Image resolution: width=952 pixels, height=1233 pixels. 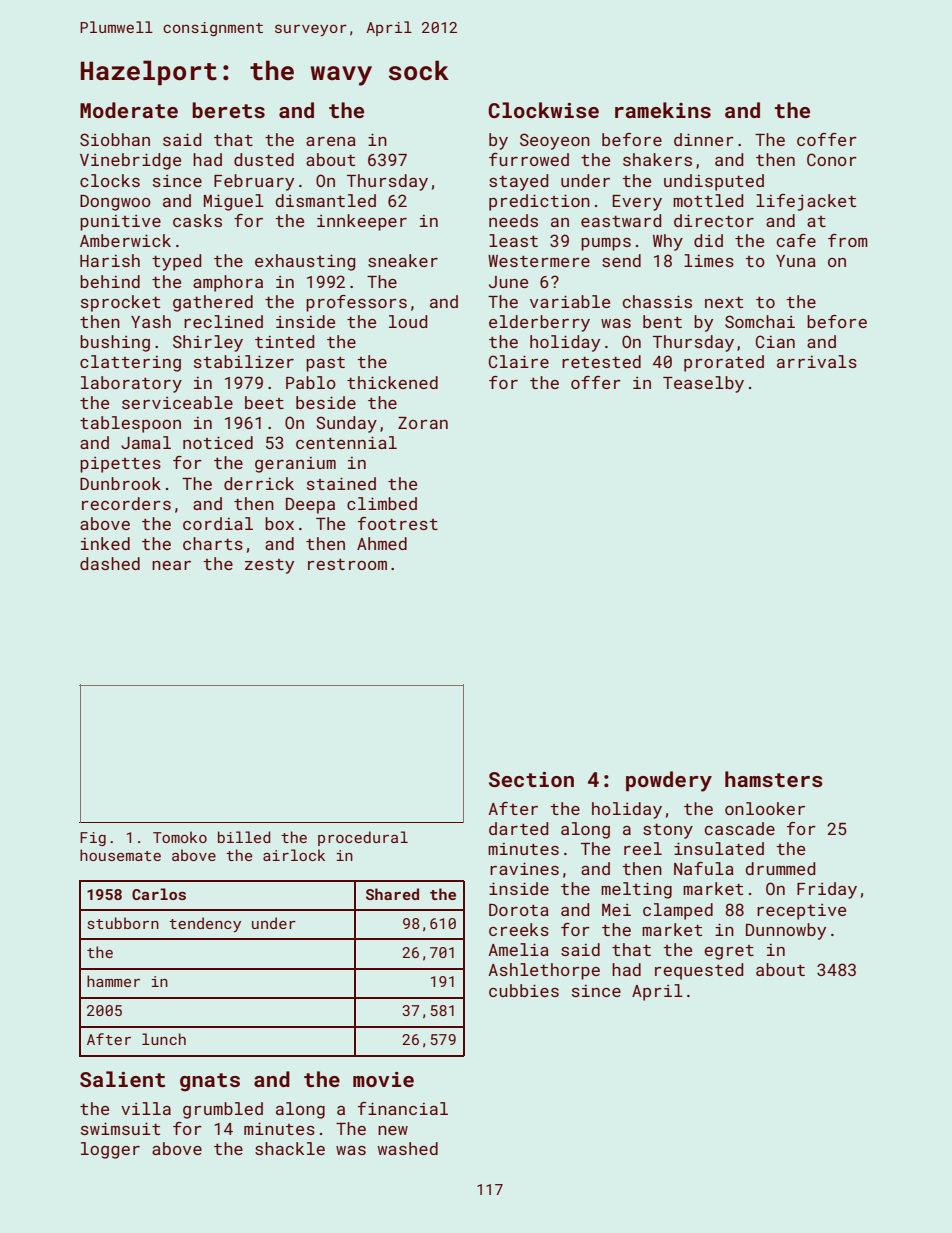 What do you see at coordinates (129, 110) in the document?
I see `Moderate` at bounding box center [129, 110].
